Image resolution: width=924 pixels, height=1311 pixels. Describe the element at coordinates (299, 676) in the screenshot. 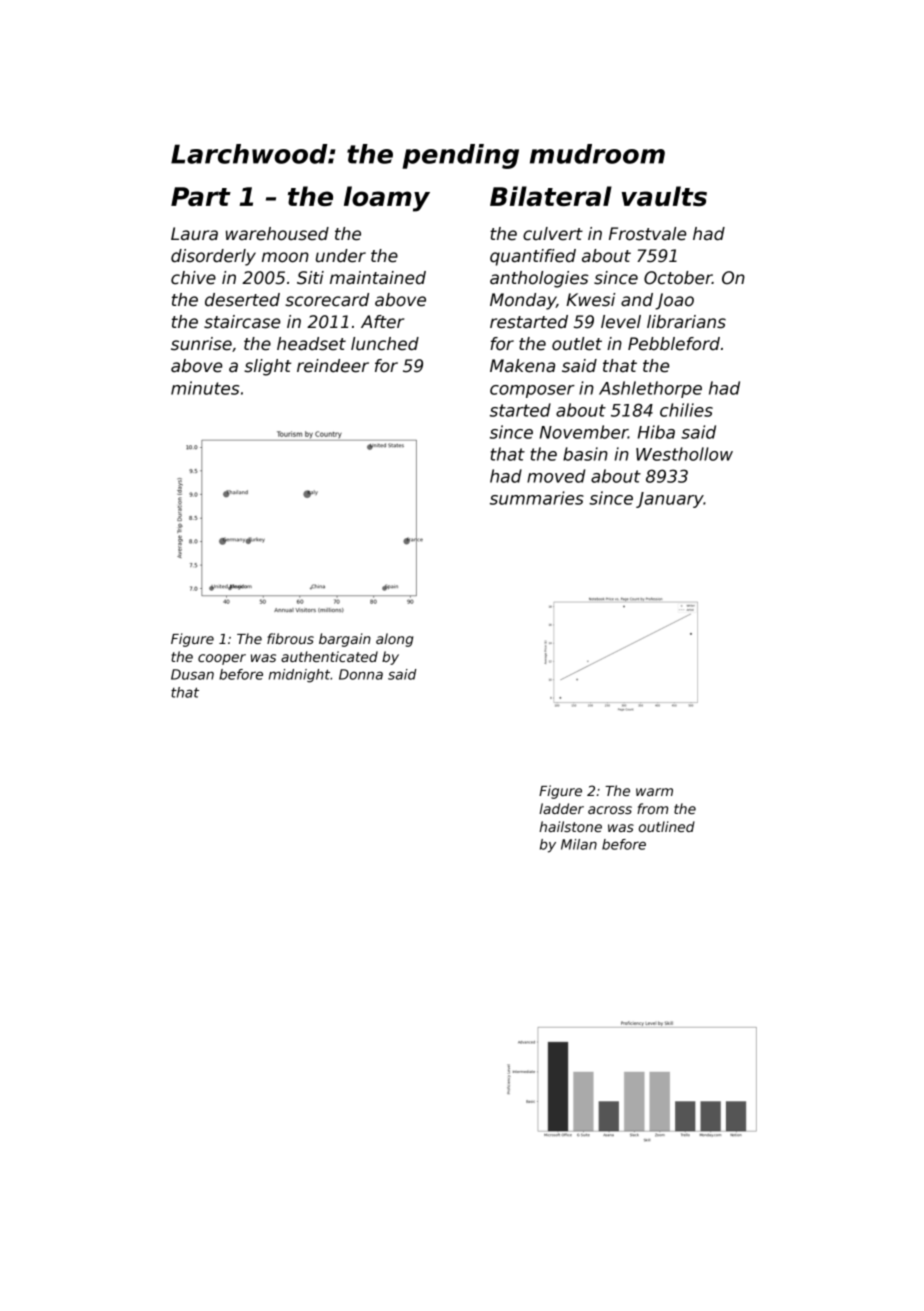

I see `midnight` at that location.
